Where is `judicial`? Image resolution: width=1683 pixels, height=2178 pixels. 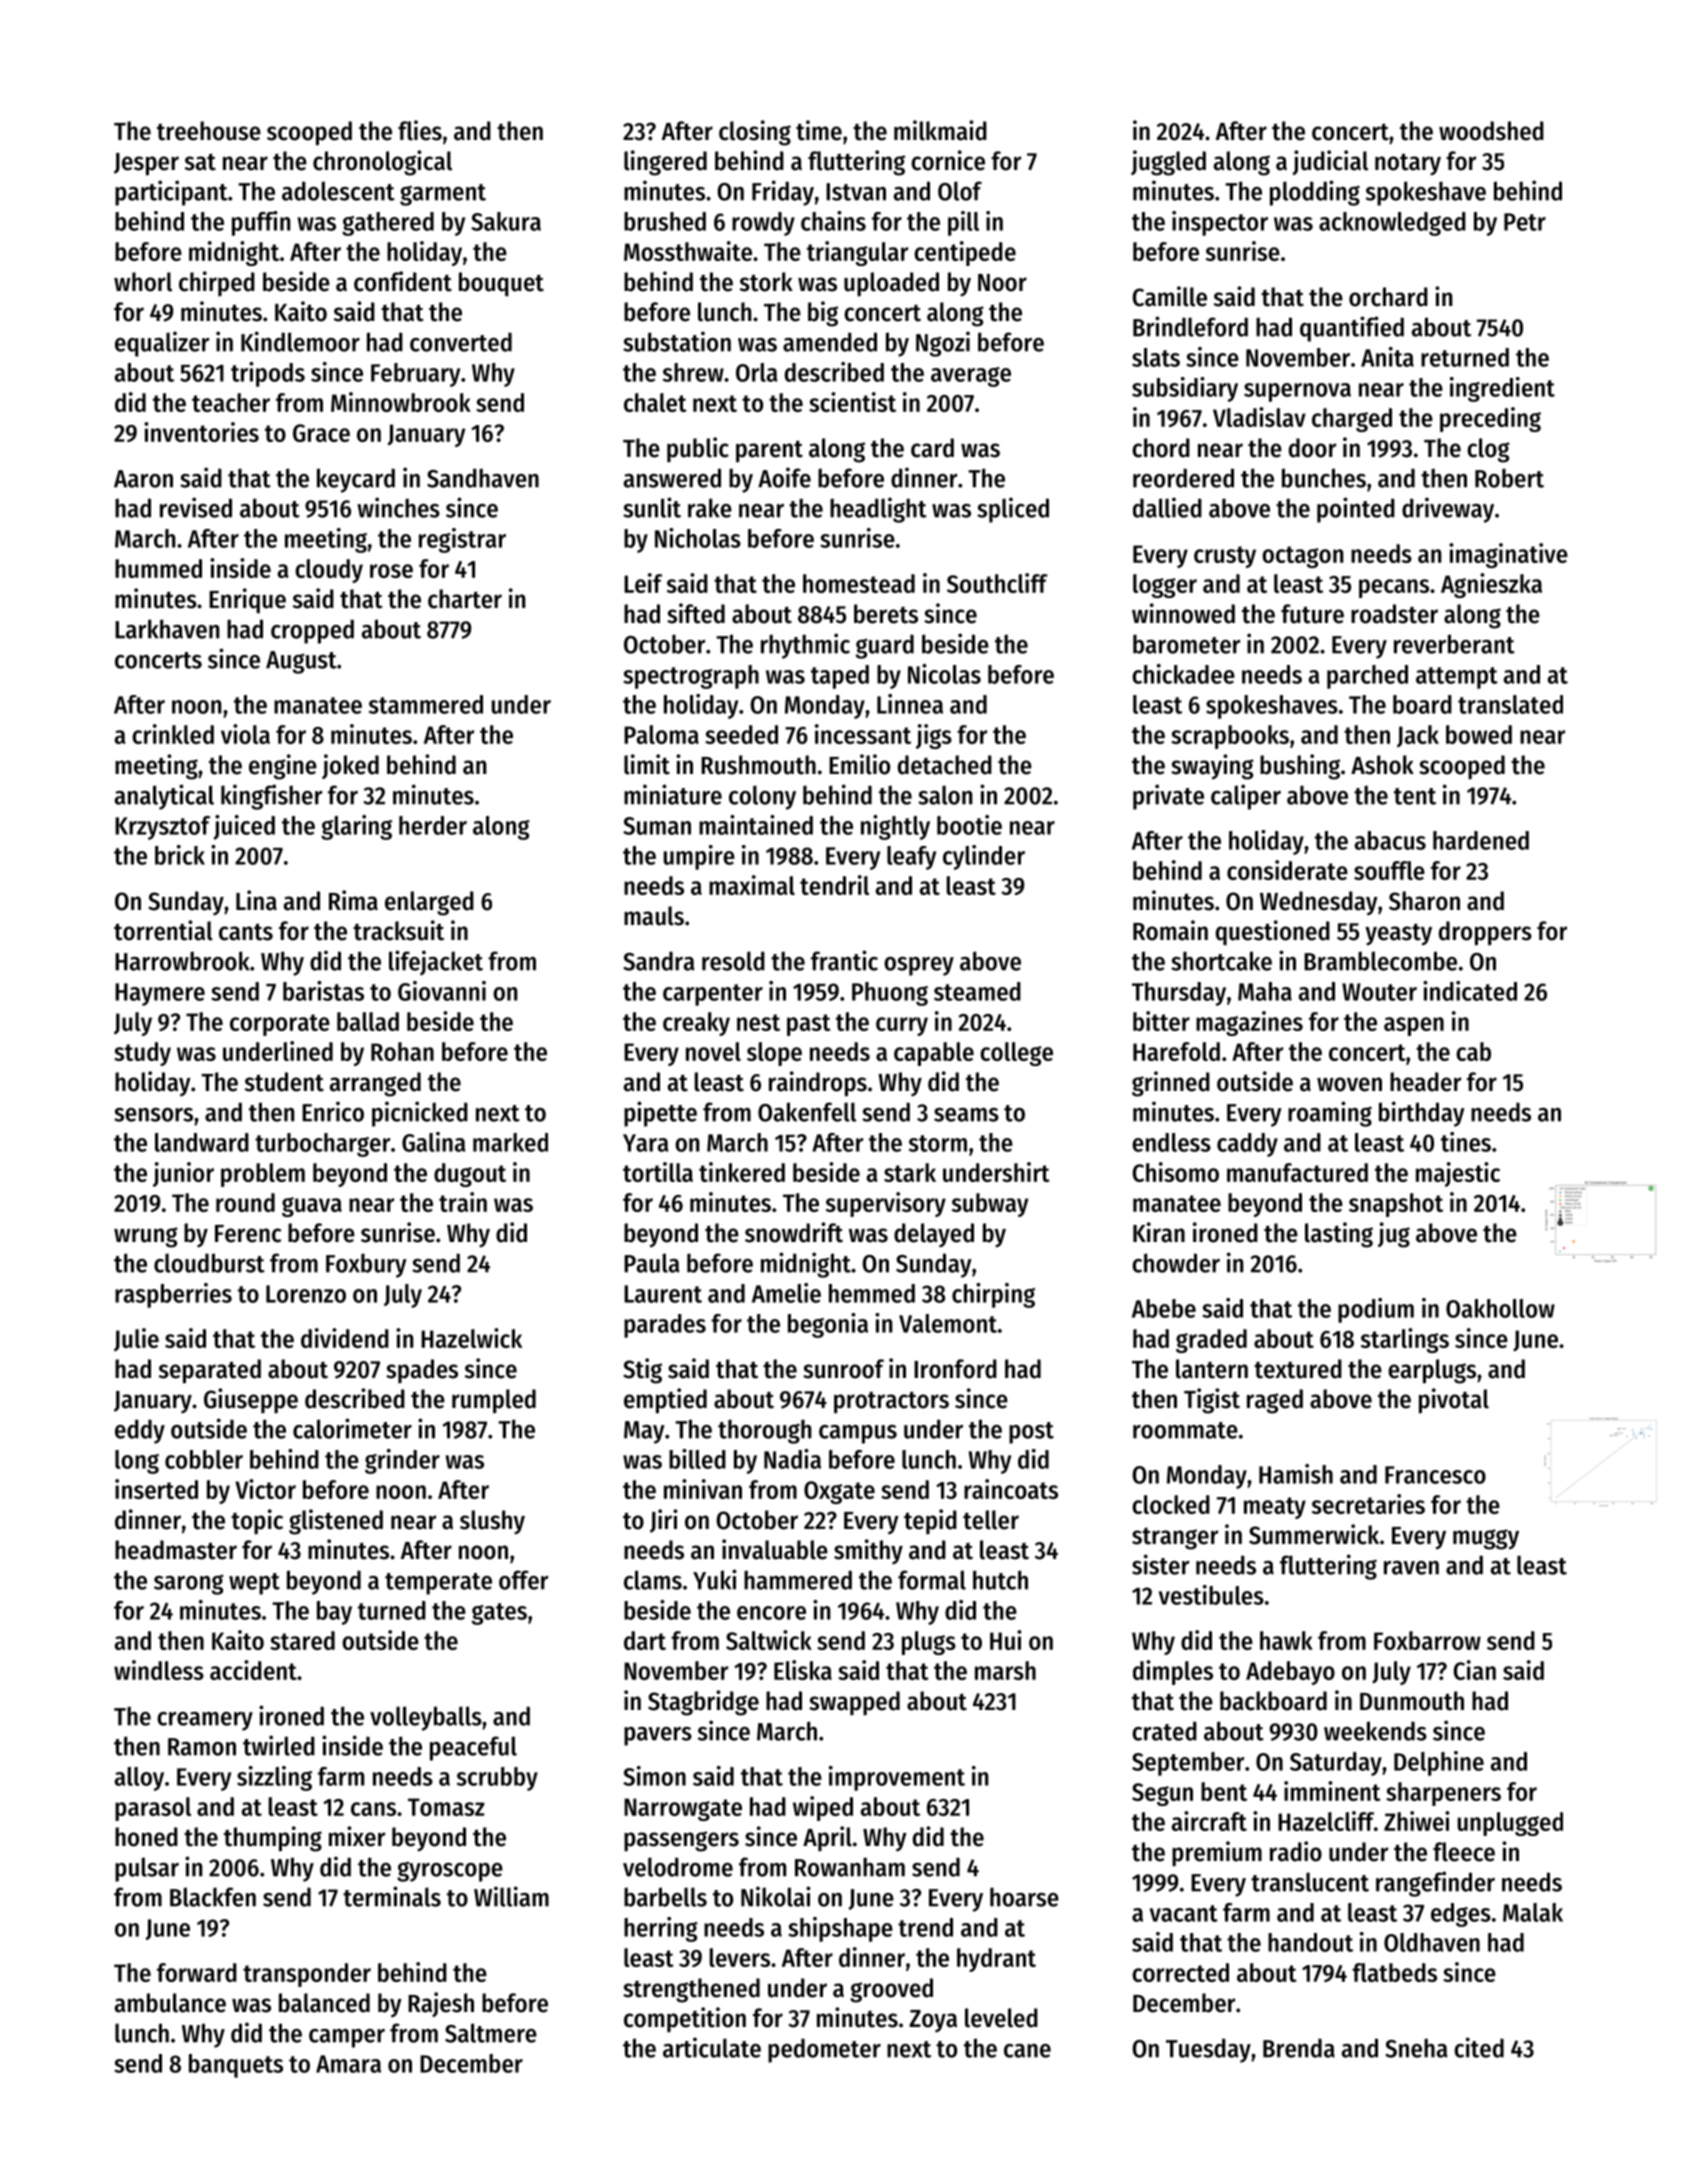 judicial is located at coordinates (1330, 162).
